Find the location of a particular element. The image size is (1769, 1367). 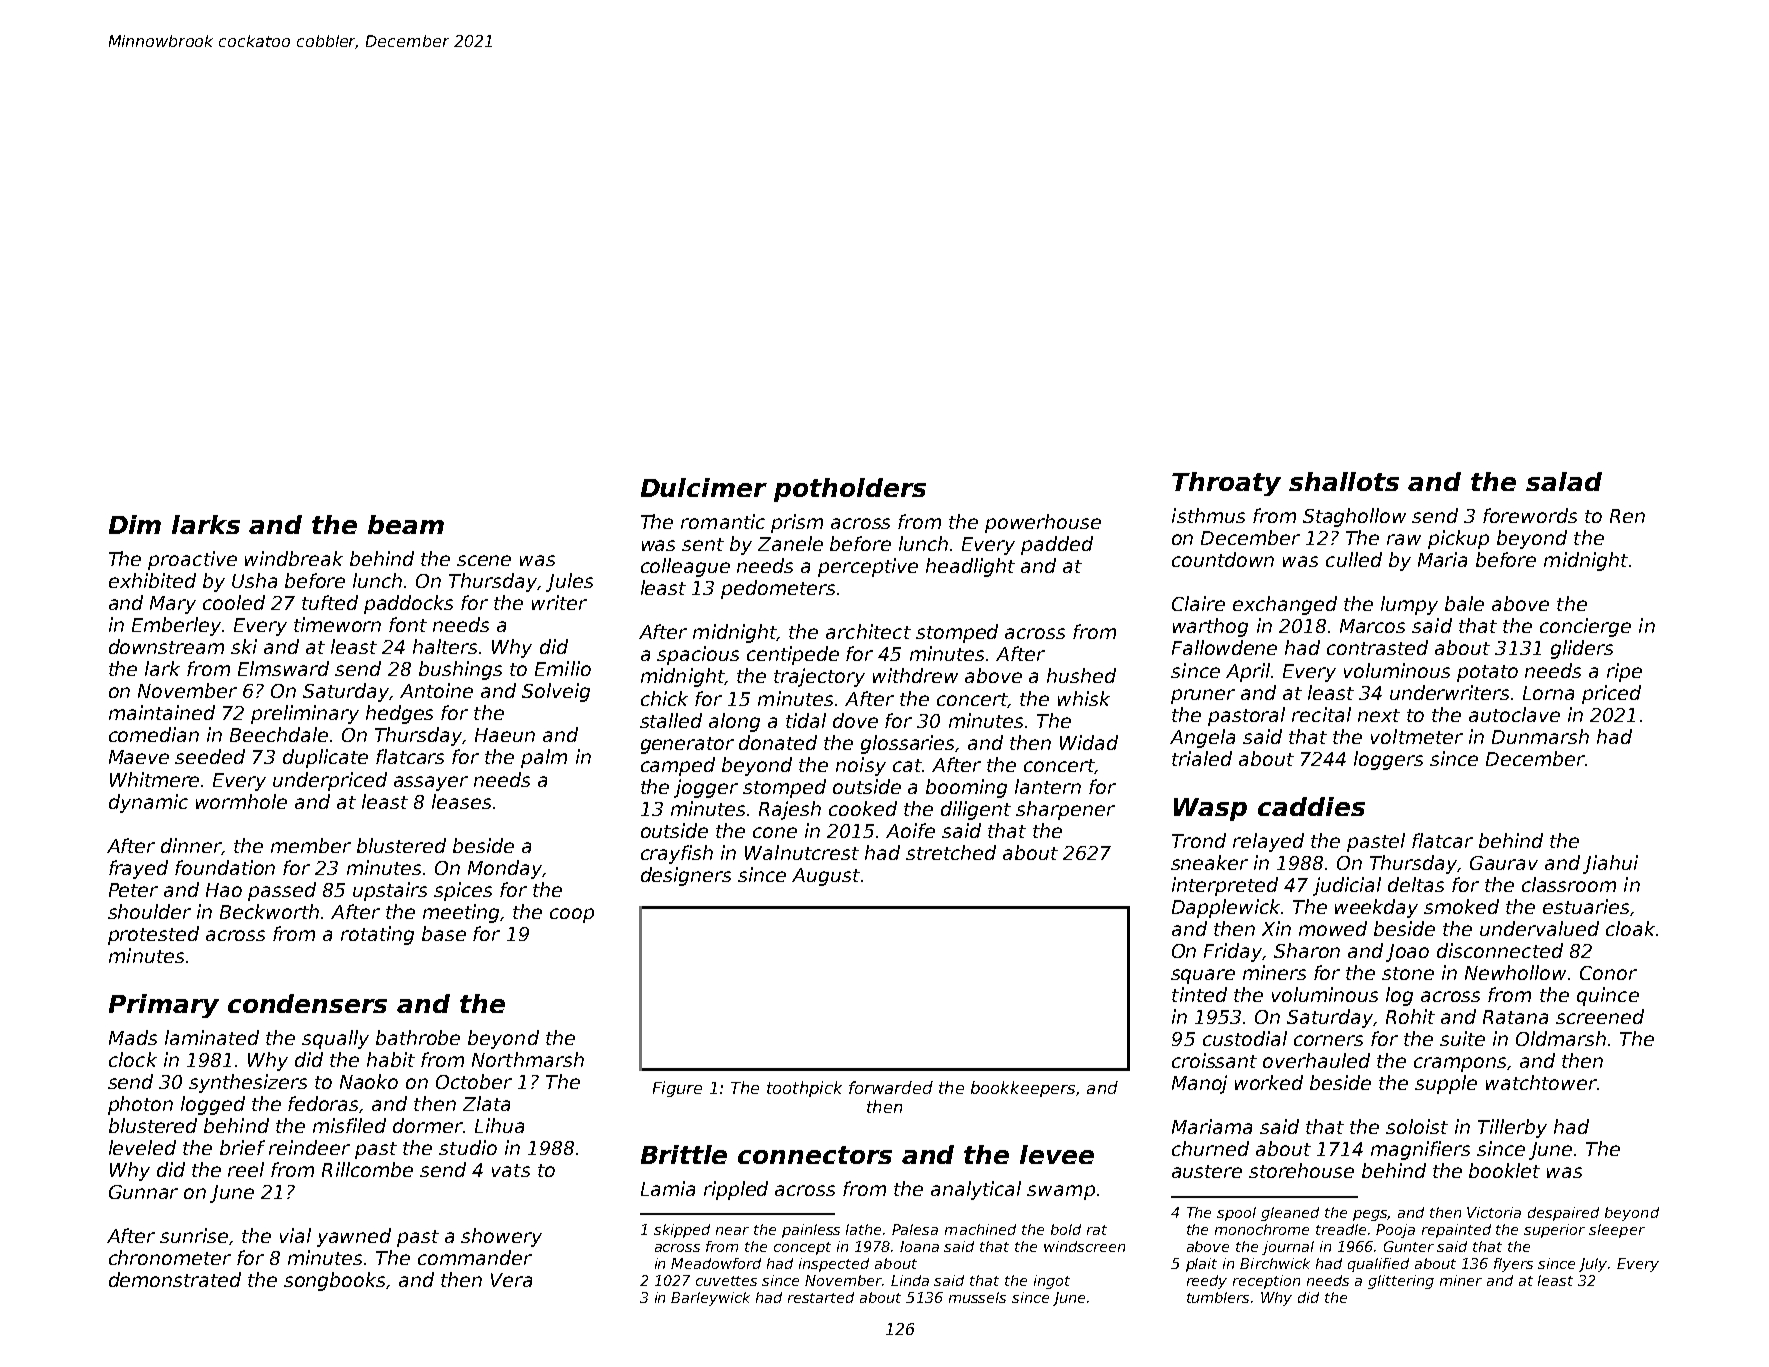

architect is located at coordinates (868, 631).
